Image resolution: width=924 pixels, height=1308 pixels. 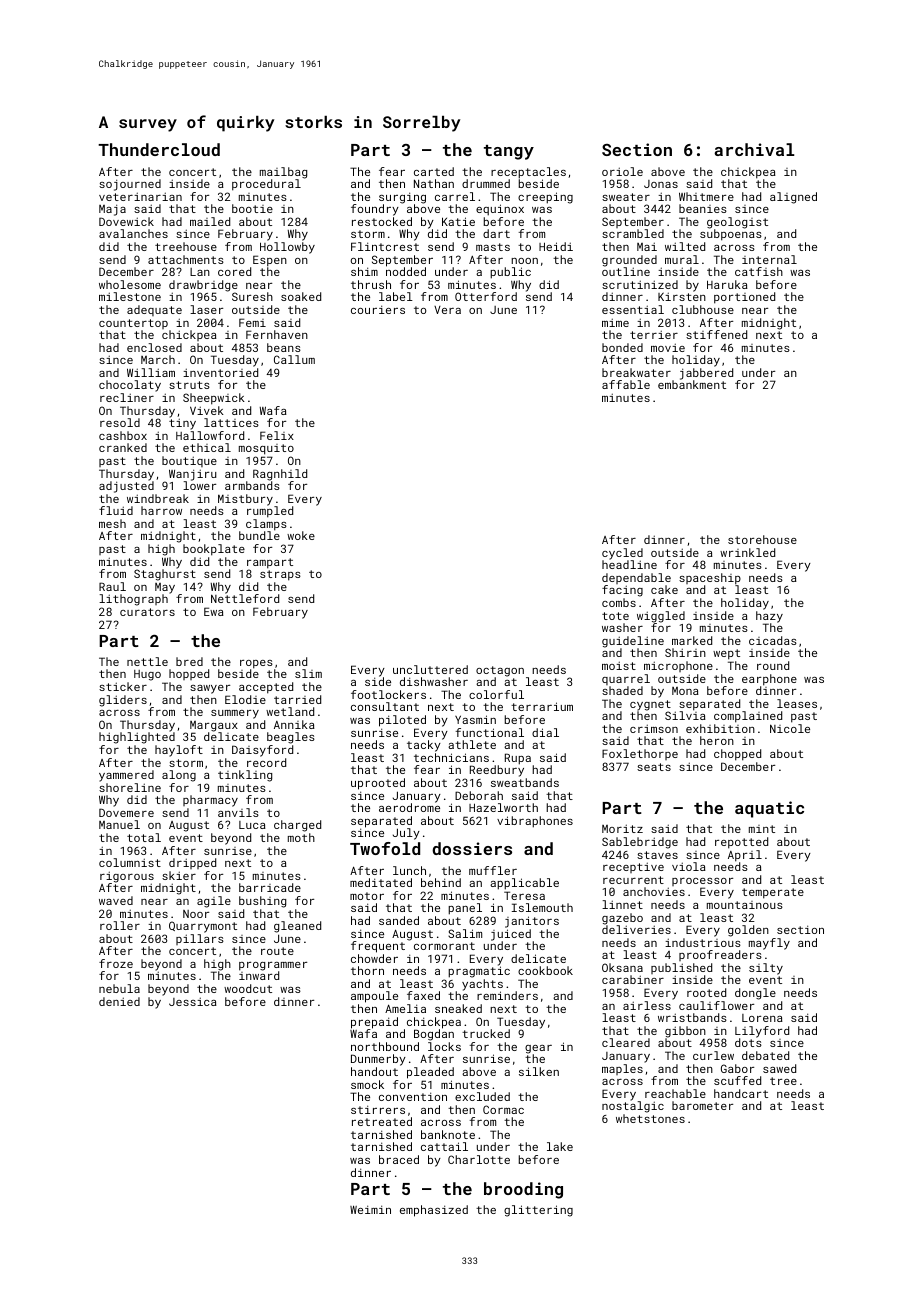 What do you see at coordinates (283, 173) in the document?
I see `mailbag` at bounding box center [283, 173].
